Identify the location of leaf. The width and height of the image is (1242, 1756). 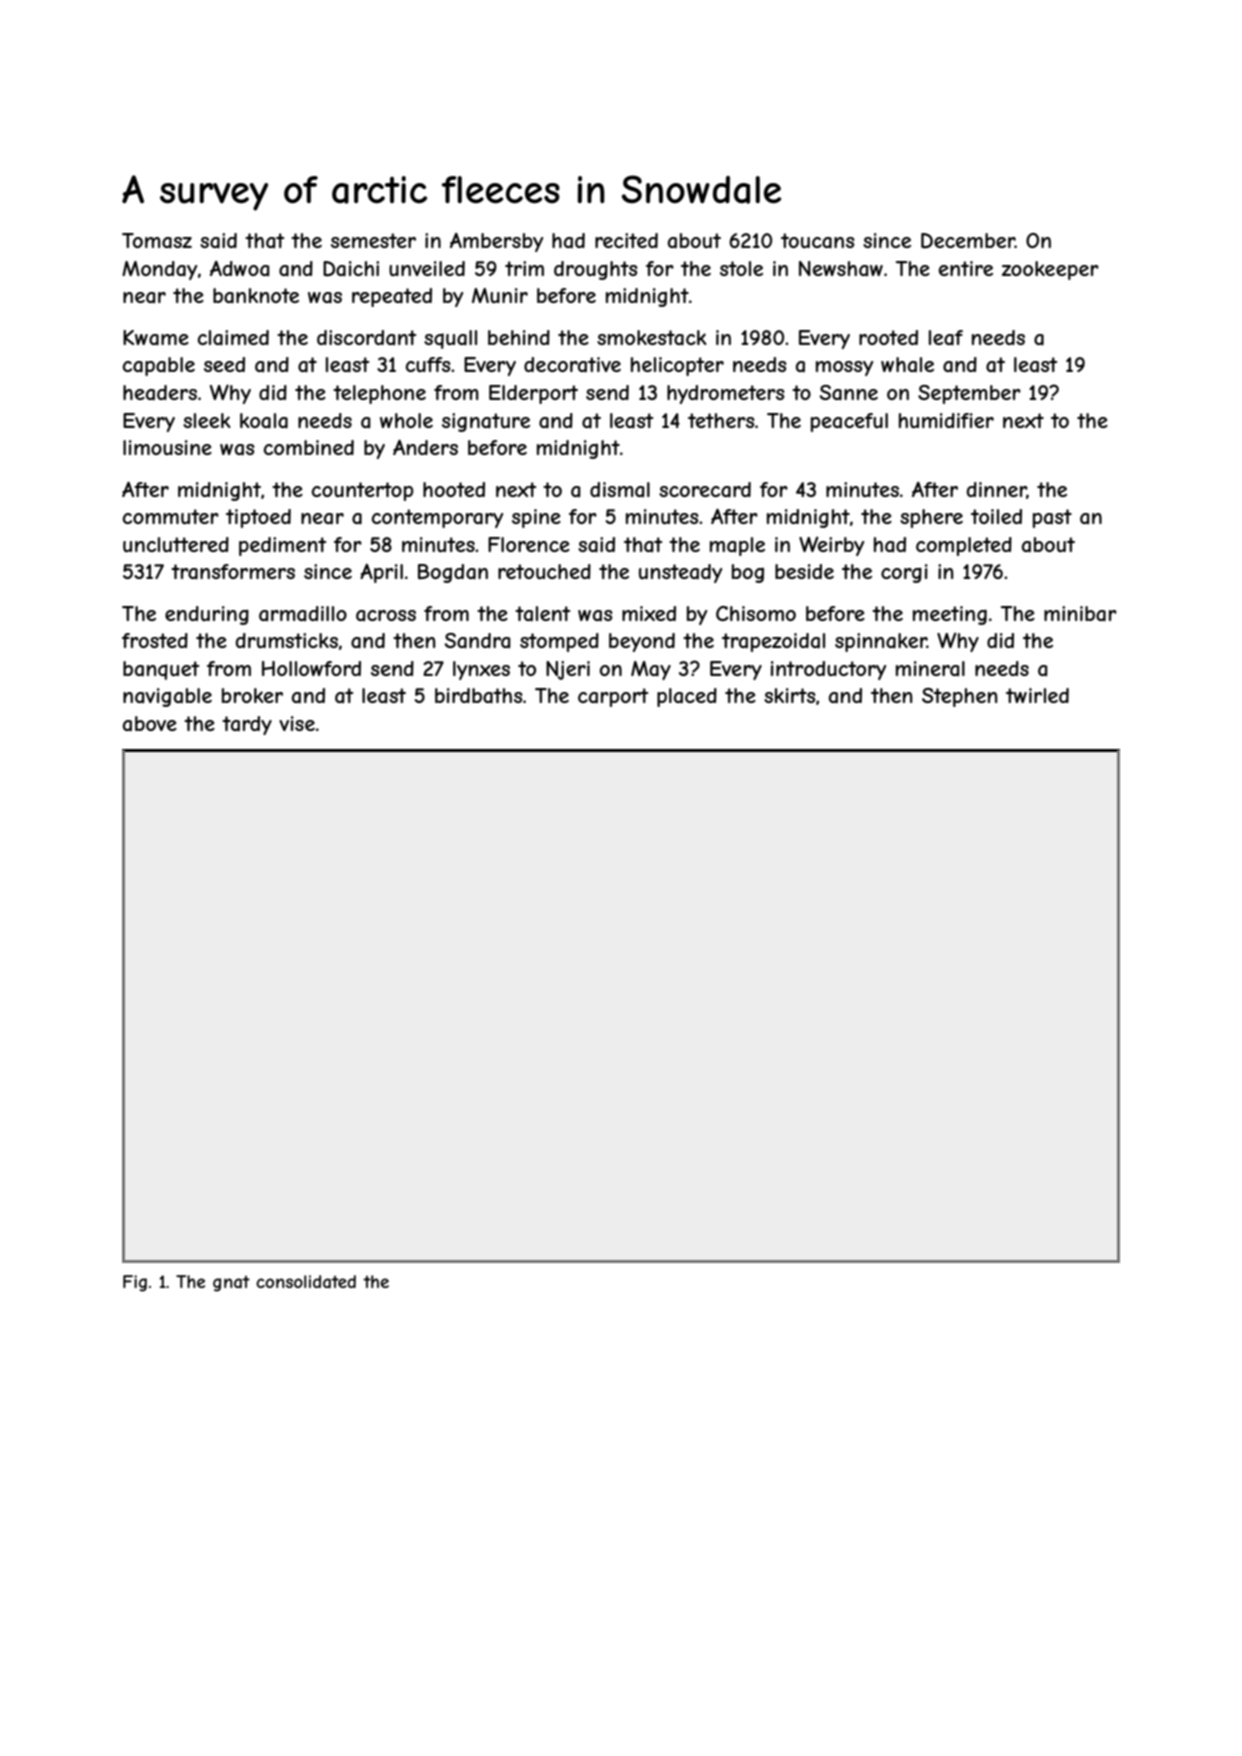
(946, 338).
